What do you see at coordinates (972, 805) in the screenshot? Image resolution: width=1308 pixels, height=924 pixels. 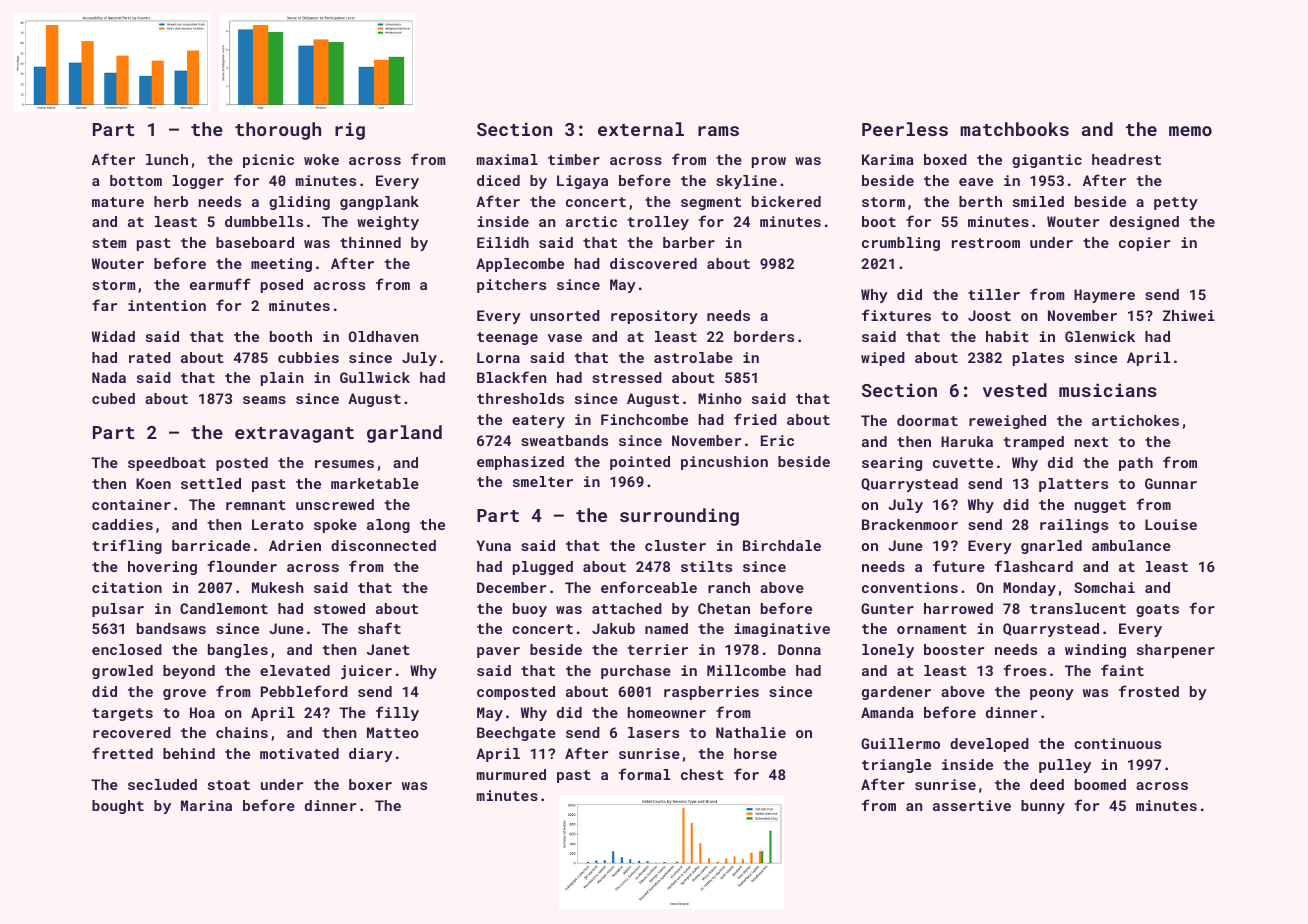 I see `assertive` at bounding box center [972, 805].
